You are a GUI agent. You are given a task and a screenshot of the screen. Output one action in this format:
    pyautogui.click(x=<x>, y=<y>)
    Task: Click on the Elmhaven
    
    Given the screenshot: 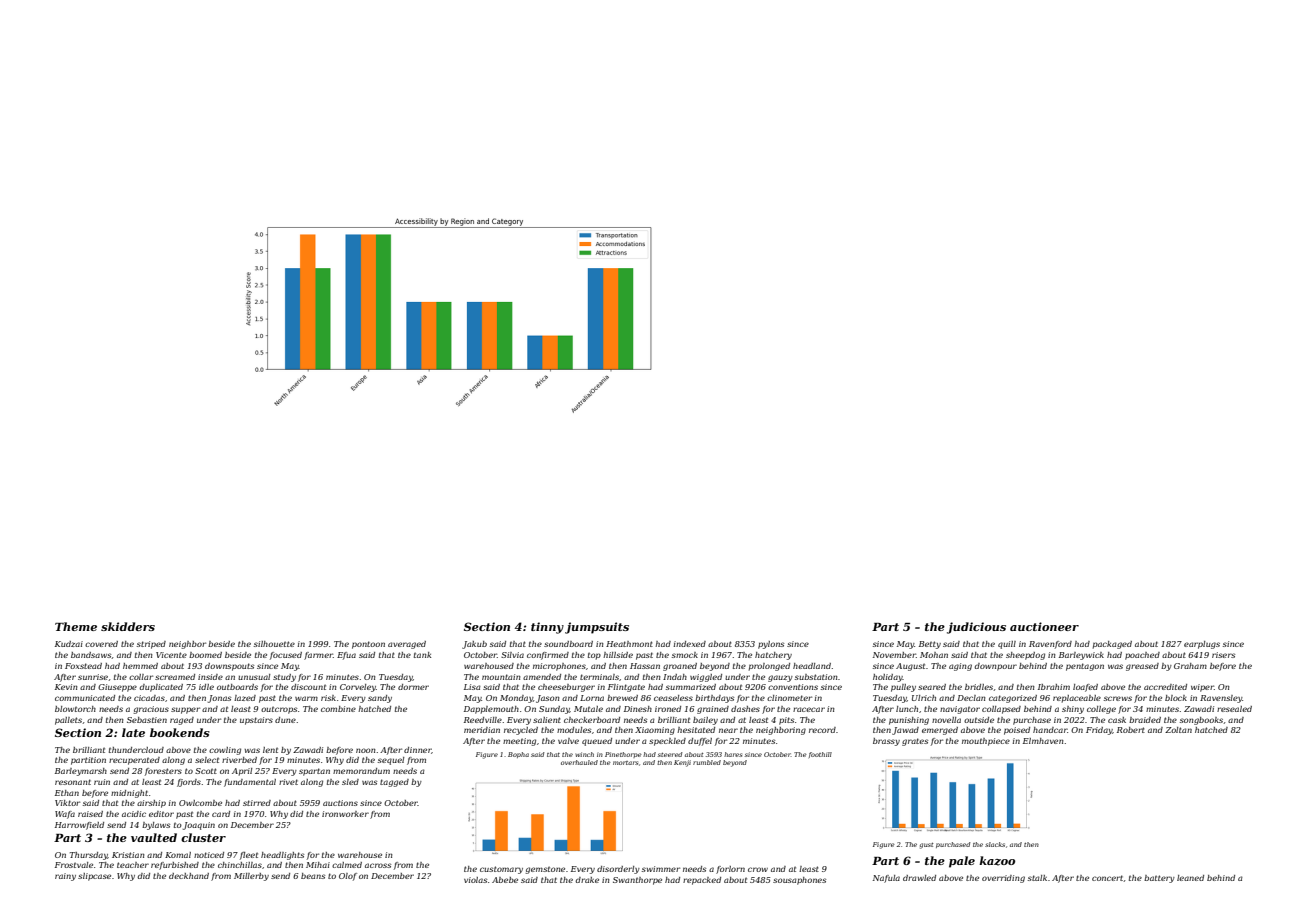 What is the action you would take?
    pyautogui.click(x=1043, y=741)
